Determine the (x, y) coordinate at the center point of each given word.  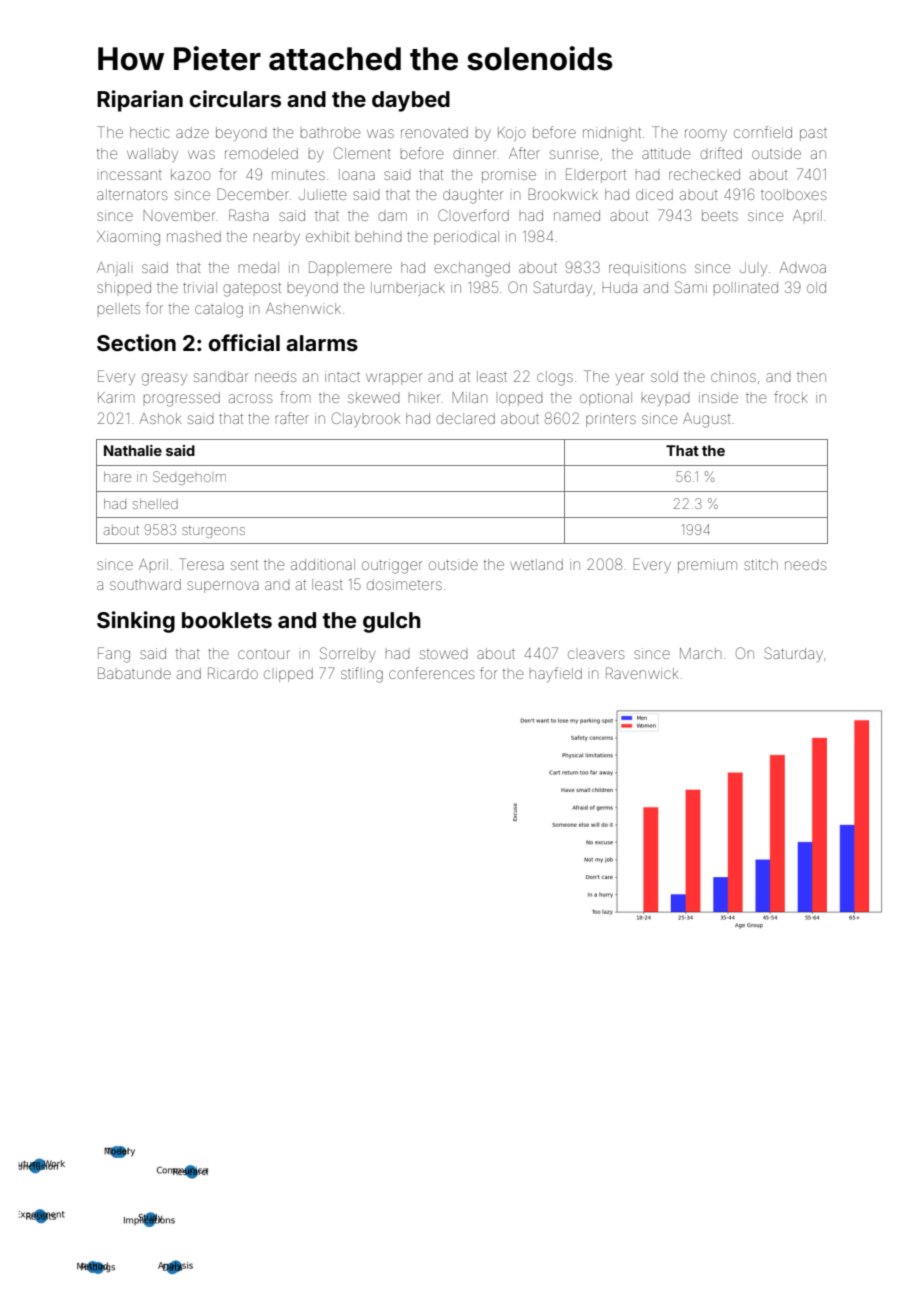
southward (145, 584)
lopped (521, 400)
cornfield (763, 132)
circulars (235, 98)
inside (718, 397)
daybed (411, 101)
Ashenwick (303, 308)
